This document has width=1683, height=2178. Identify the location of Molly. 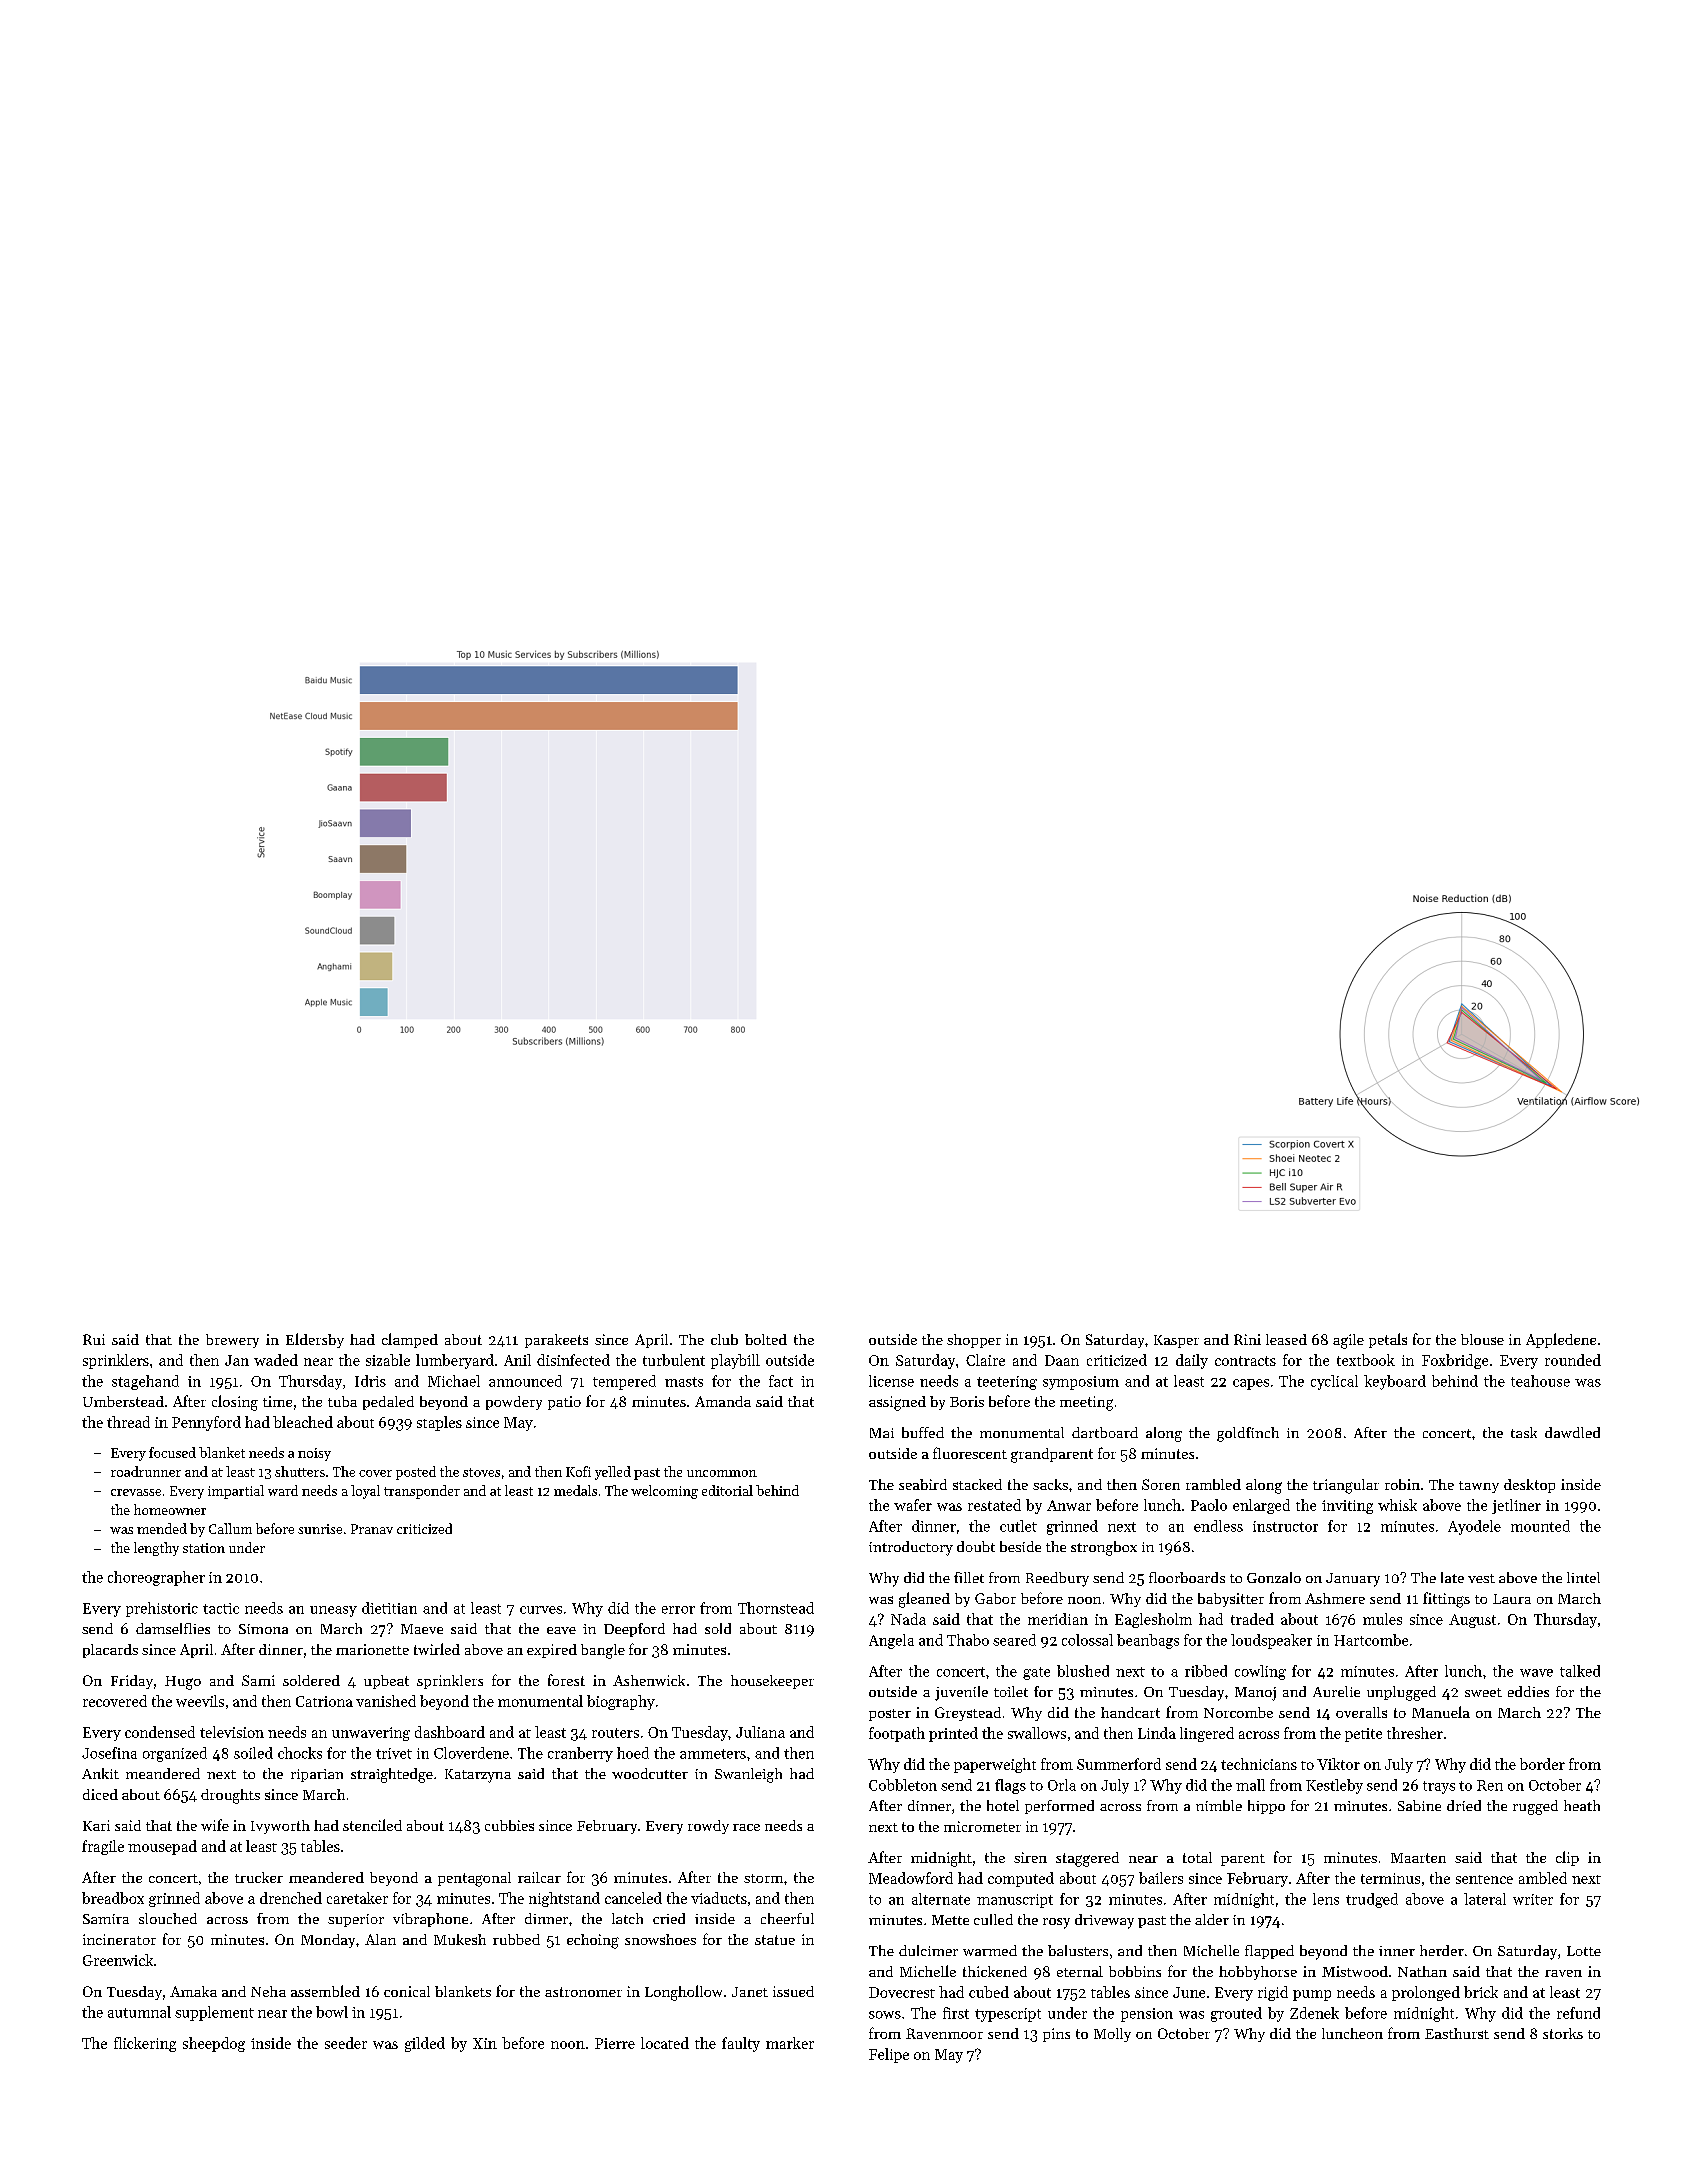
(1112, 2035).
